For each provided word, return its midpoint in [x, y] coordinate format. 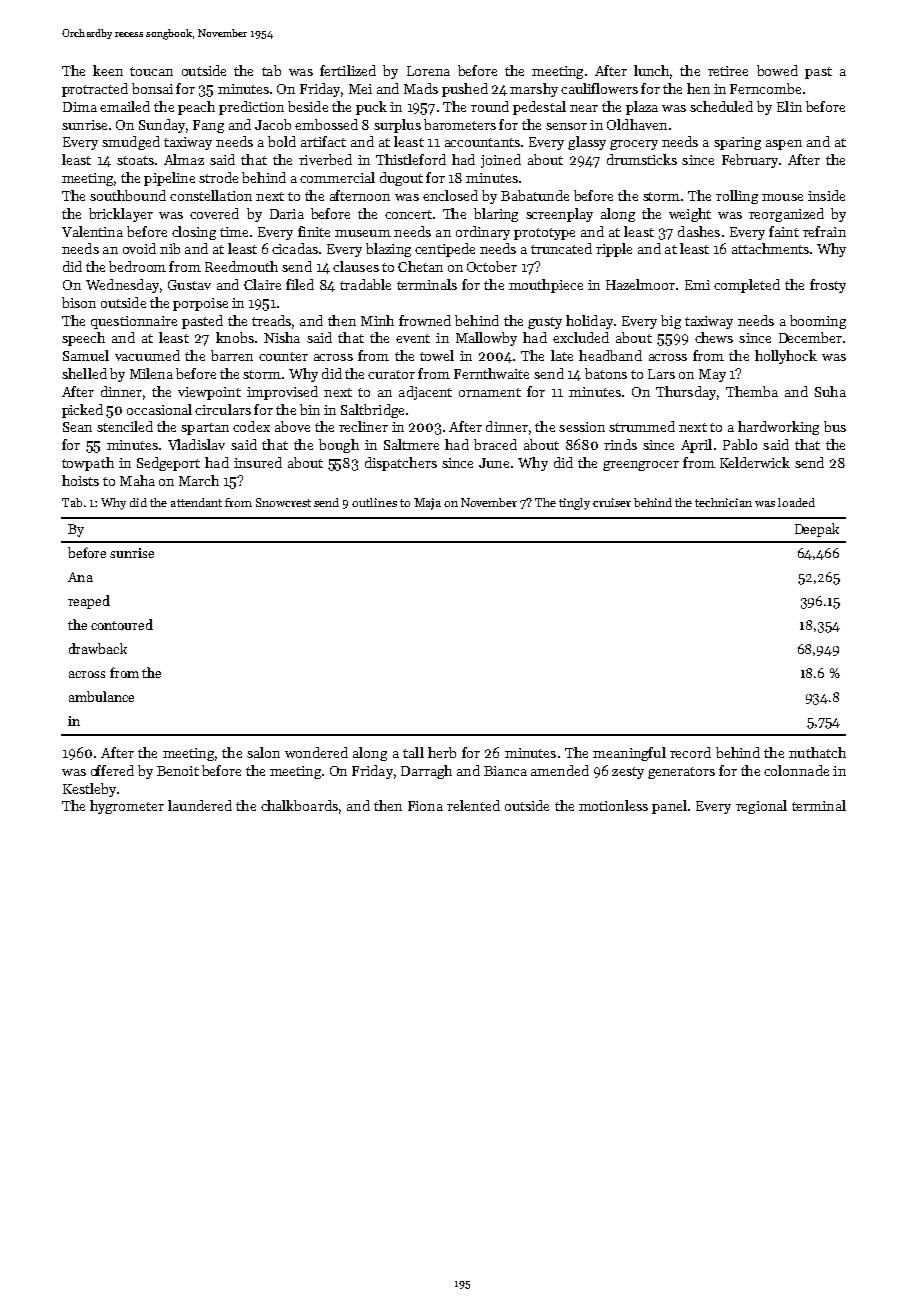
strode [218, 177]
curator [391, 374]
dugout [401, 179]
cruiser [612, 502]
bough [339, 446]
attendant [196, 502]
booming [818, 322]
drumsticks [642, 159]
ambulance [101, 696]
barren [232, 355]
